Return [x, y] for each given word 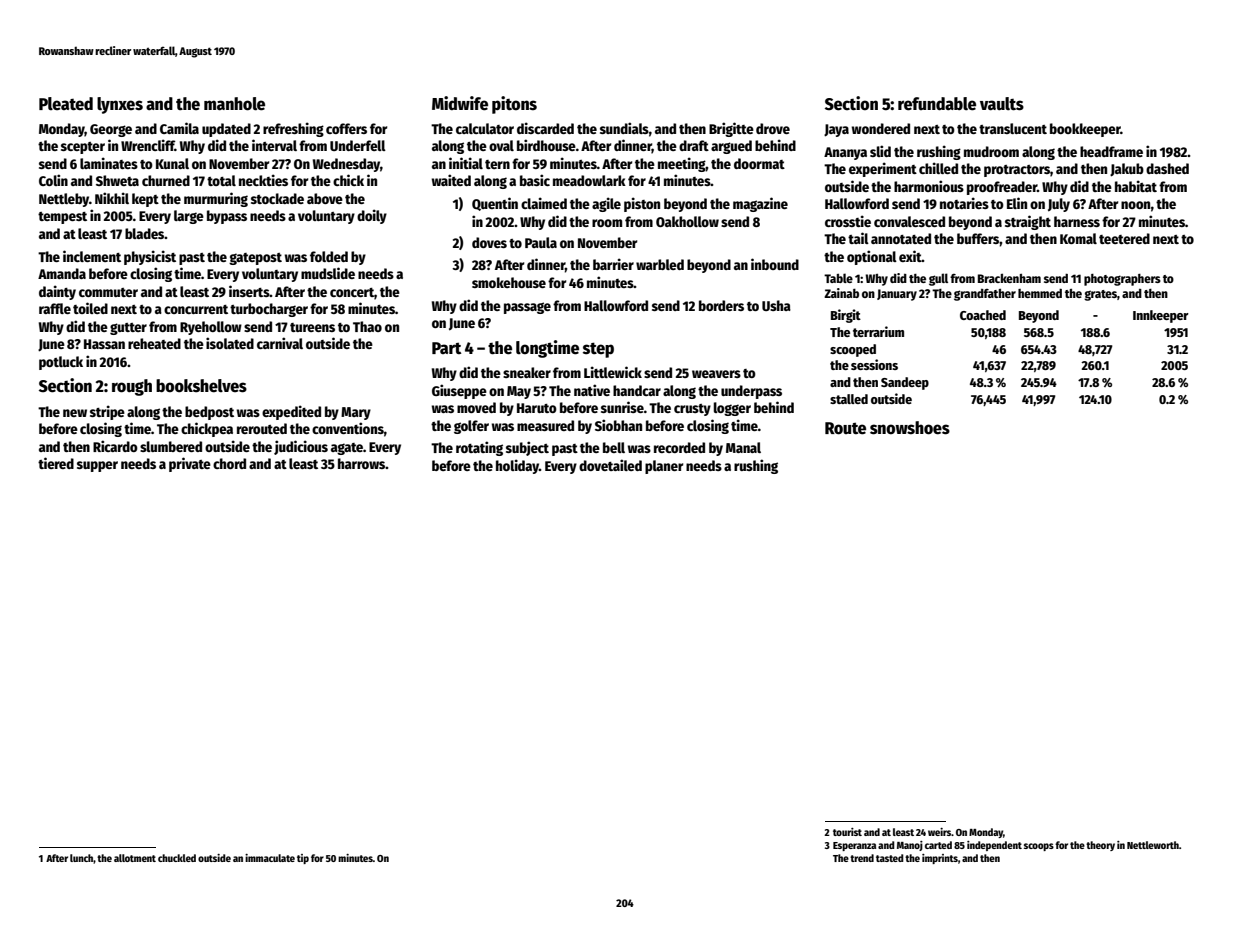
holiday [517, 466]
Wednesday [346, 165]
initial [466, 163]
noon [1136, 205]
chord [229, 463]
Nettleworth [1153, 845]
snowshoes [910, 428]
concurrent [196, 309]
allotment [135, 858]
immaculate [270, 858]
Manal [743, 447]
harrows [361, 463]
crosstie [848, 221]
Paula [541, 242]
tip [303, 859]
